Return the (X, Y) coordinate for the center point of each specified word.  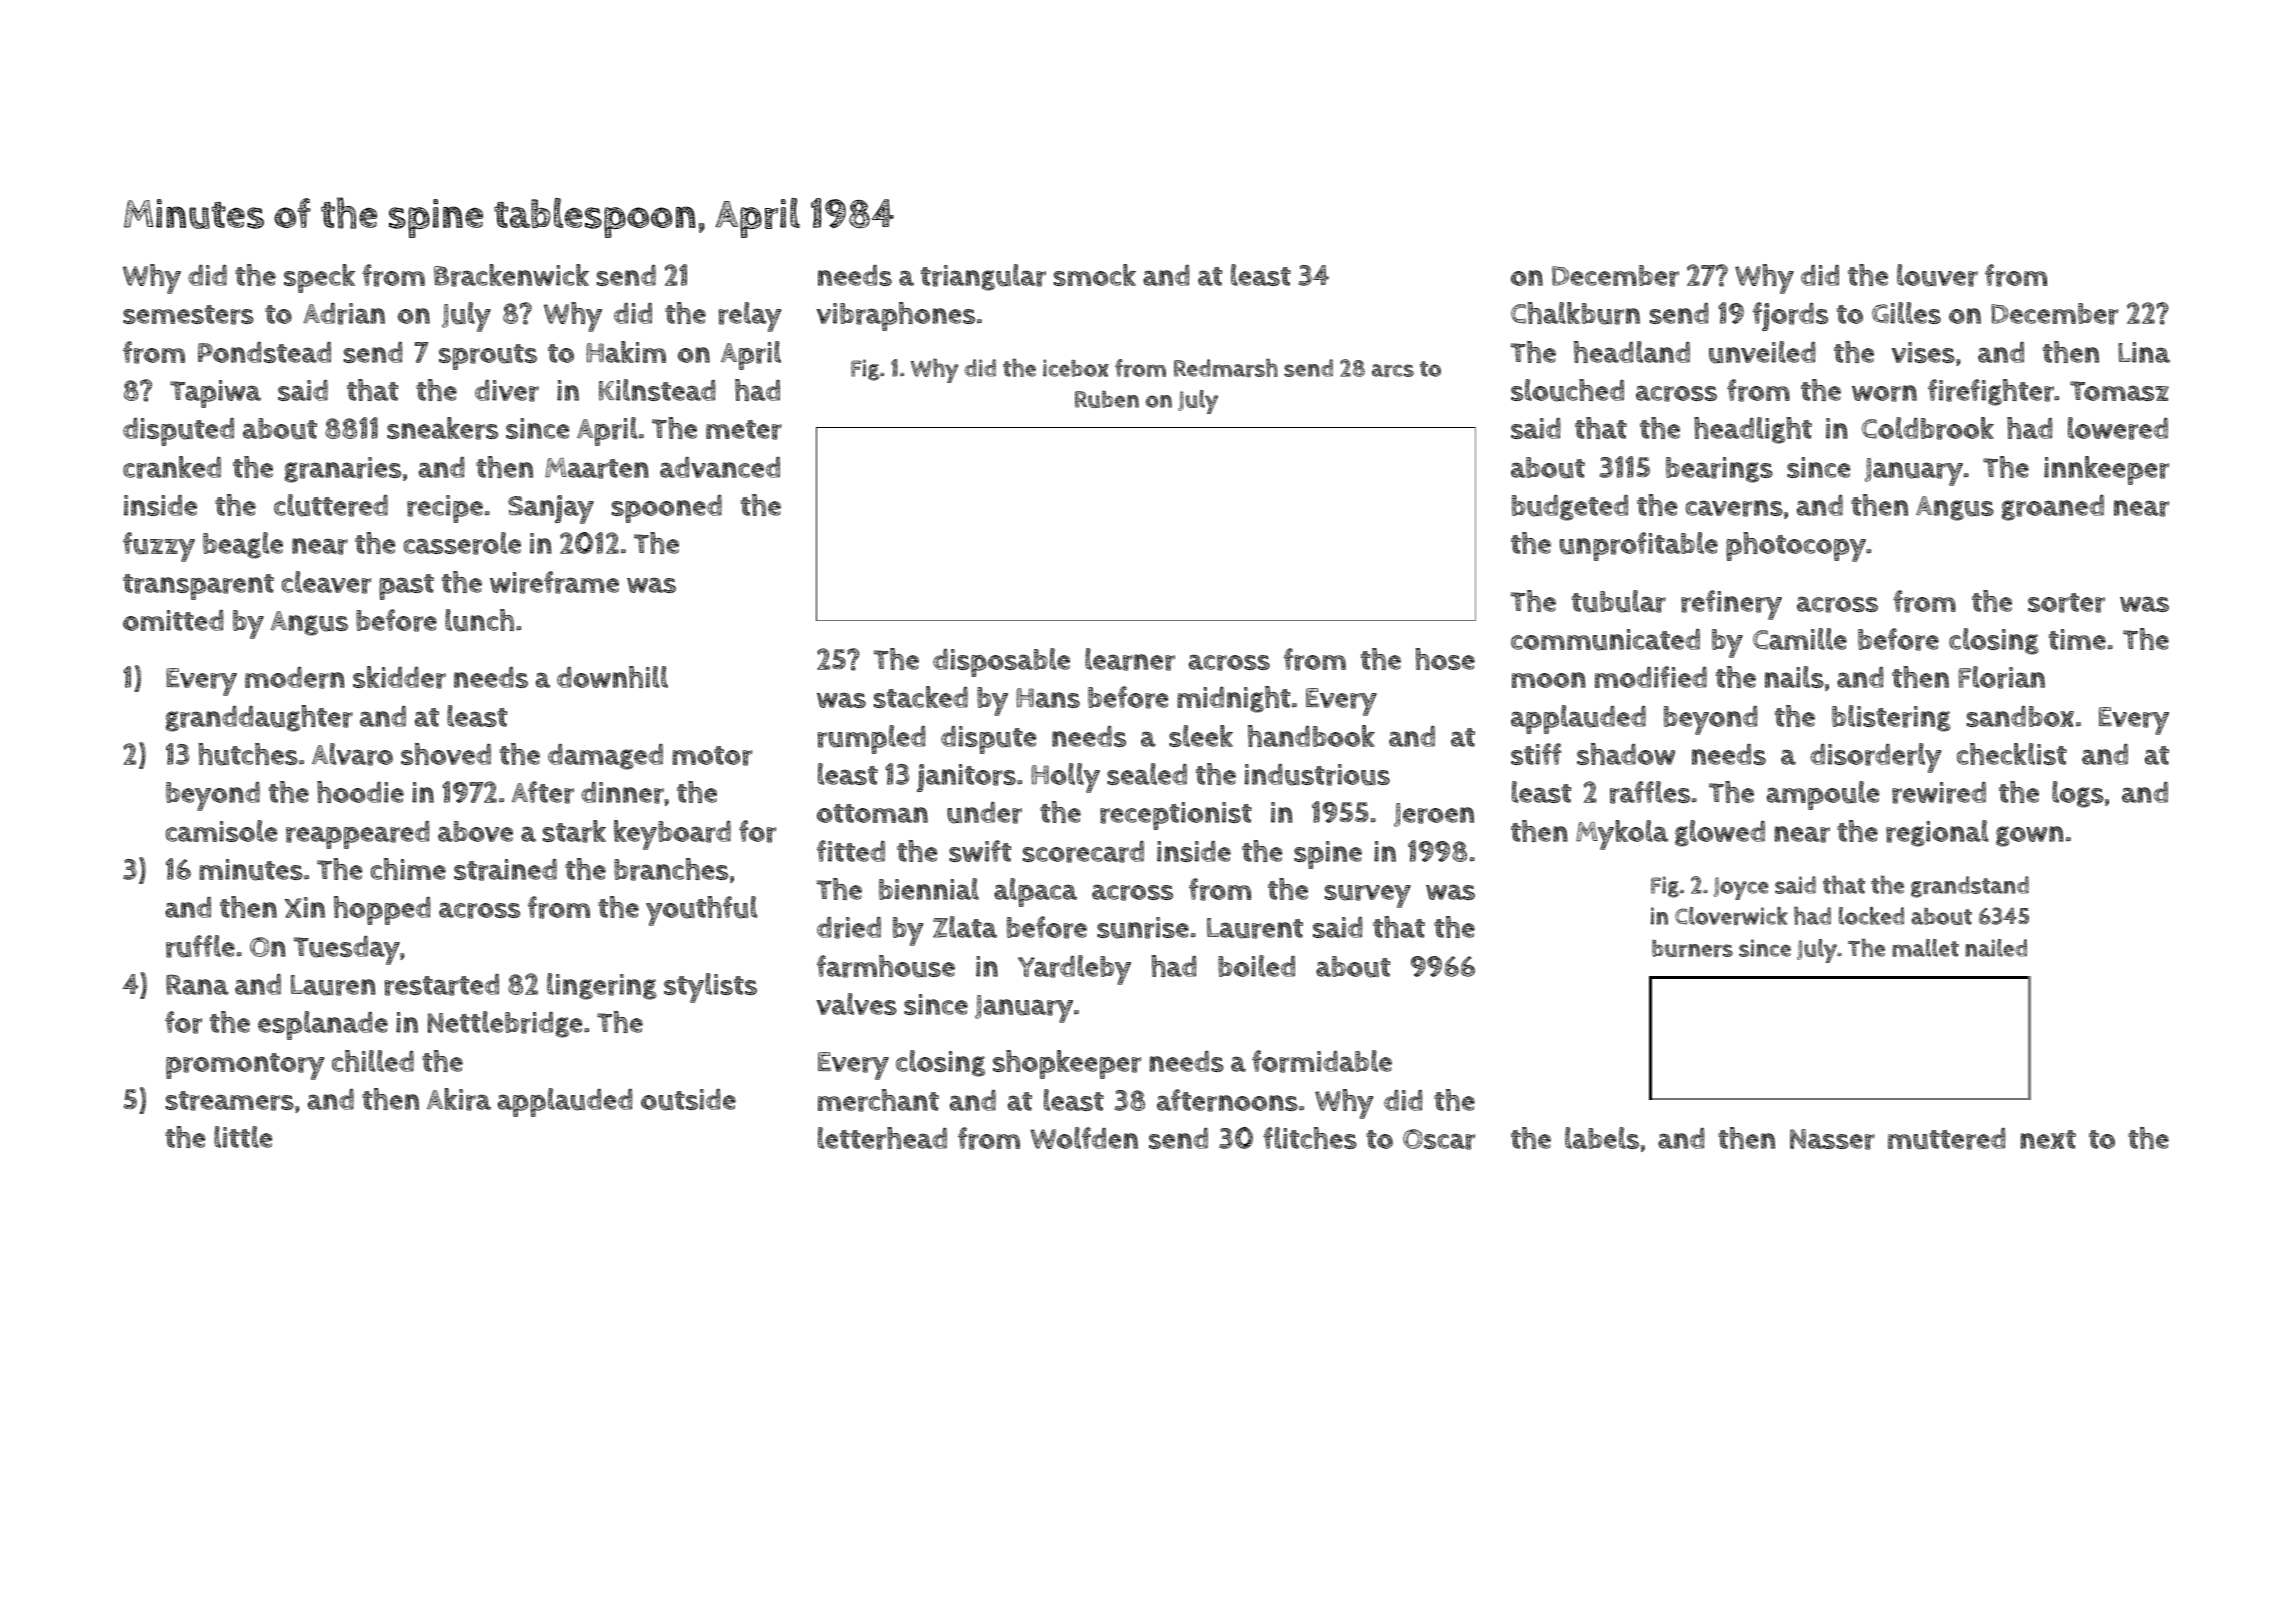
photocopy (1796, 547)
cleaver (326, 582)
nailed (1996, 948)
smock (1095, 275)
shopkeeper (1067, 1064)
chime (408, 869)
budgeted (1570, 508)
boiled (1256, 966)
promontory (245, 1066)
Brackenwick (511, 275)
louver (1937, 275)
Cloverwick (1731, 916)
